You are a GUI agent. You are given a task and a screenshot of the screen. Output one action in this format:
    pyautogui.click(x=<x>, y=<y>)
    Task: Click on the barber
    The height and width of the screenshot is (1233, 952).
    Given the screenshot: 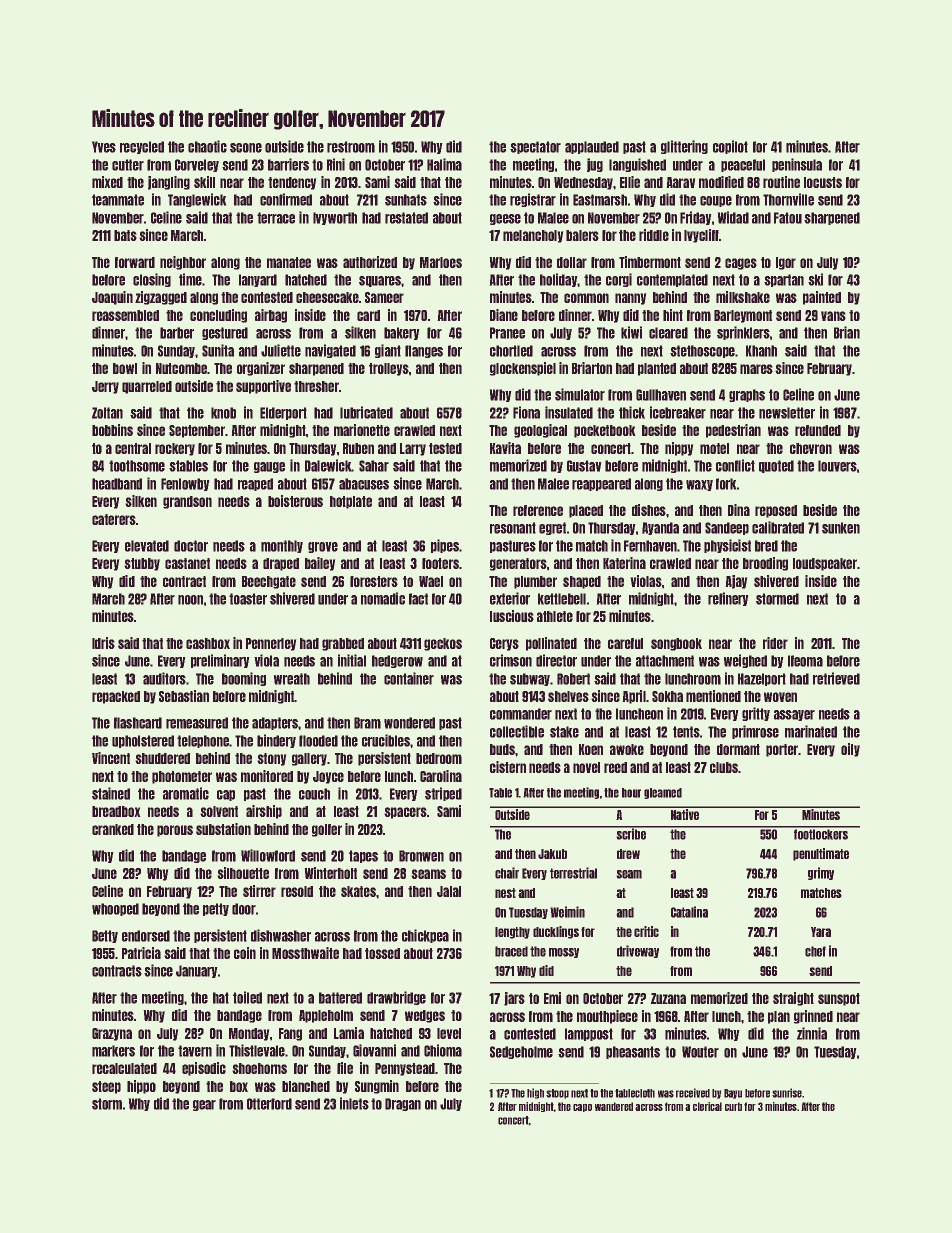 What is the action you would take?
    pyautogui.click(x=177, y=333)
